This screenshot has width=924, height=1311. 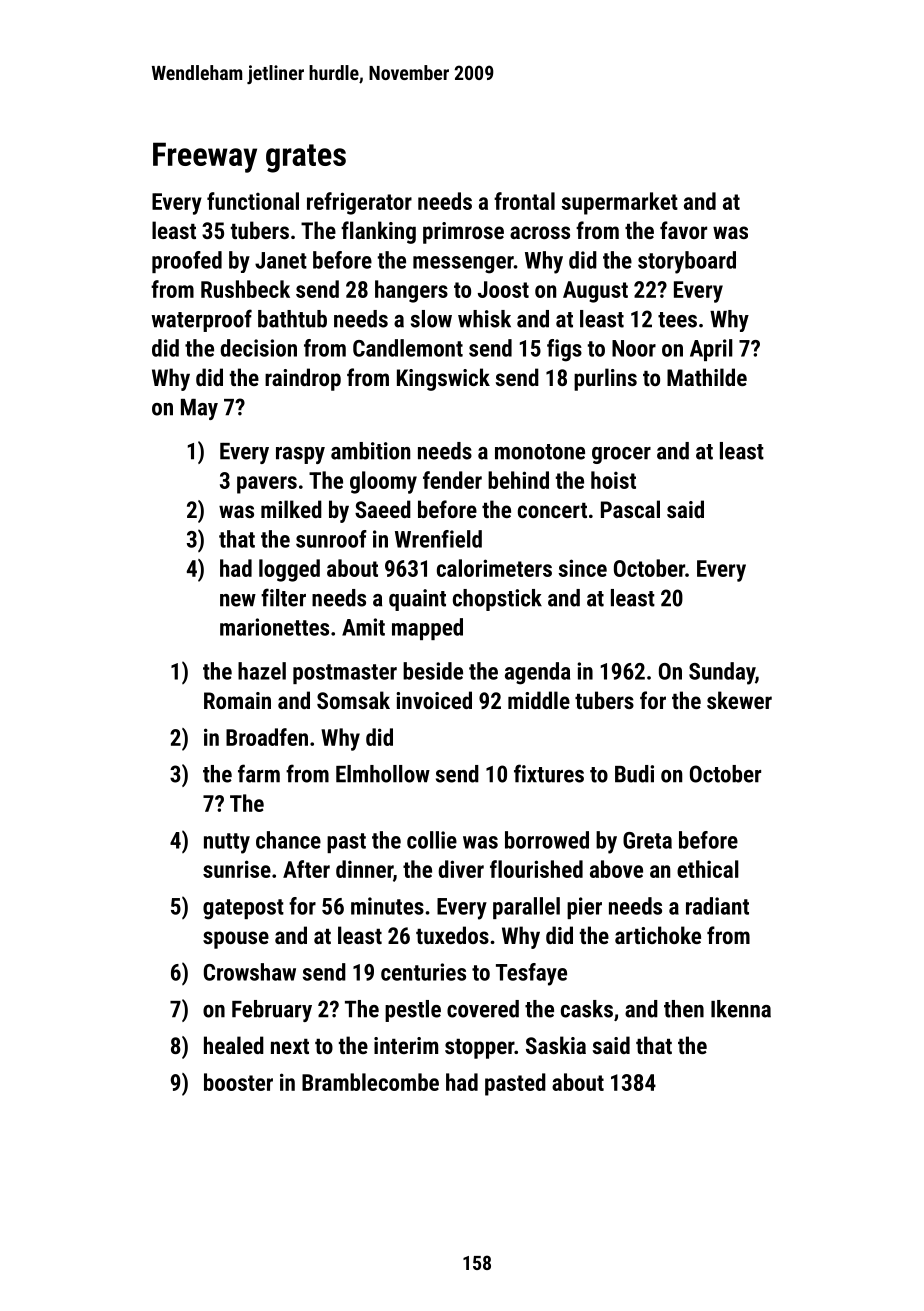 What do you see at coordinates (238, 600) in the screenshot?
I see `new` at bounding box center [238, 600].
